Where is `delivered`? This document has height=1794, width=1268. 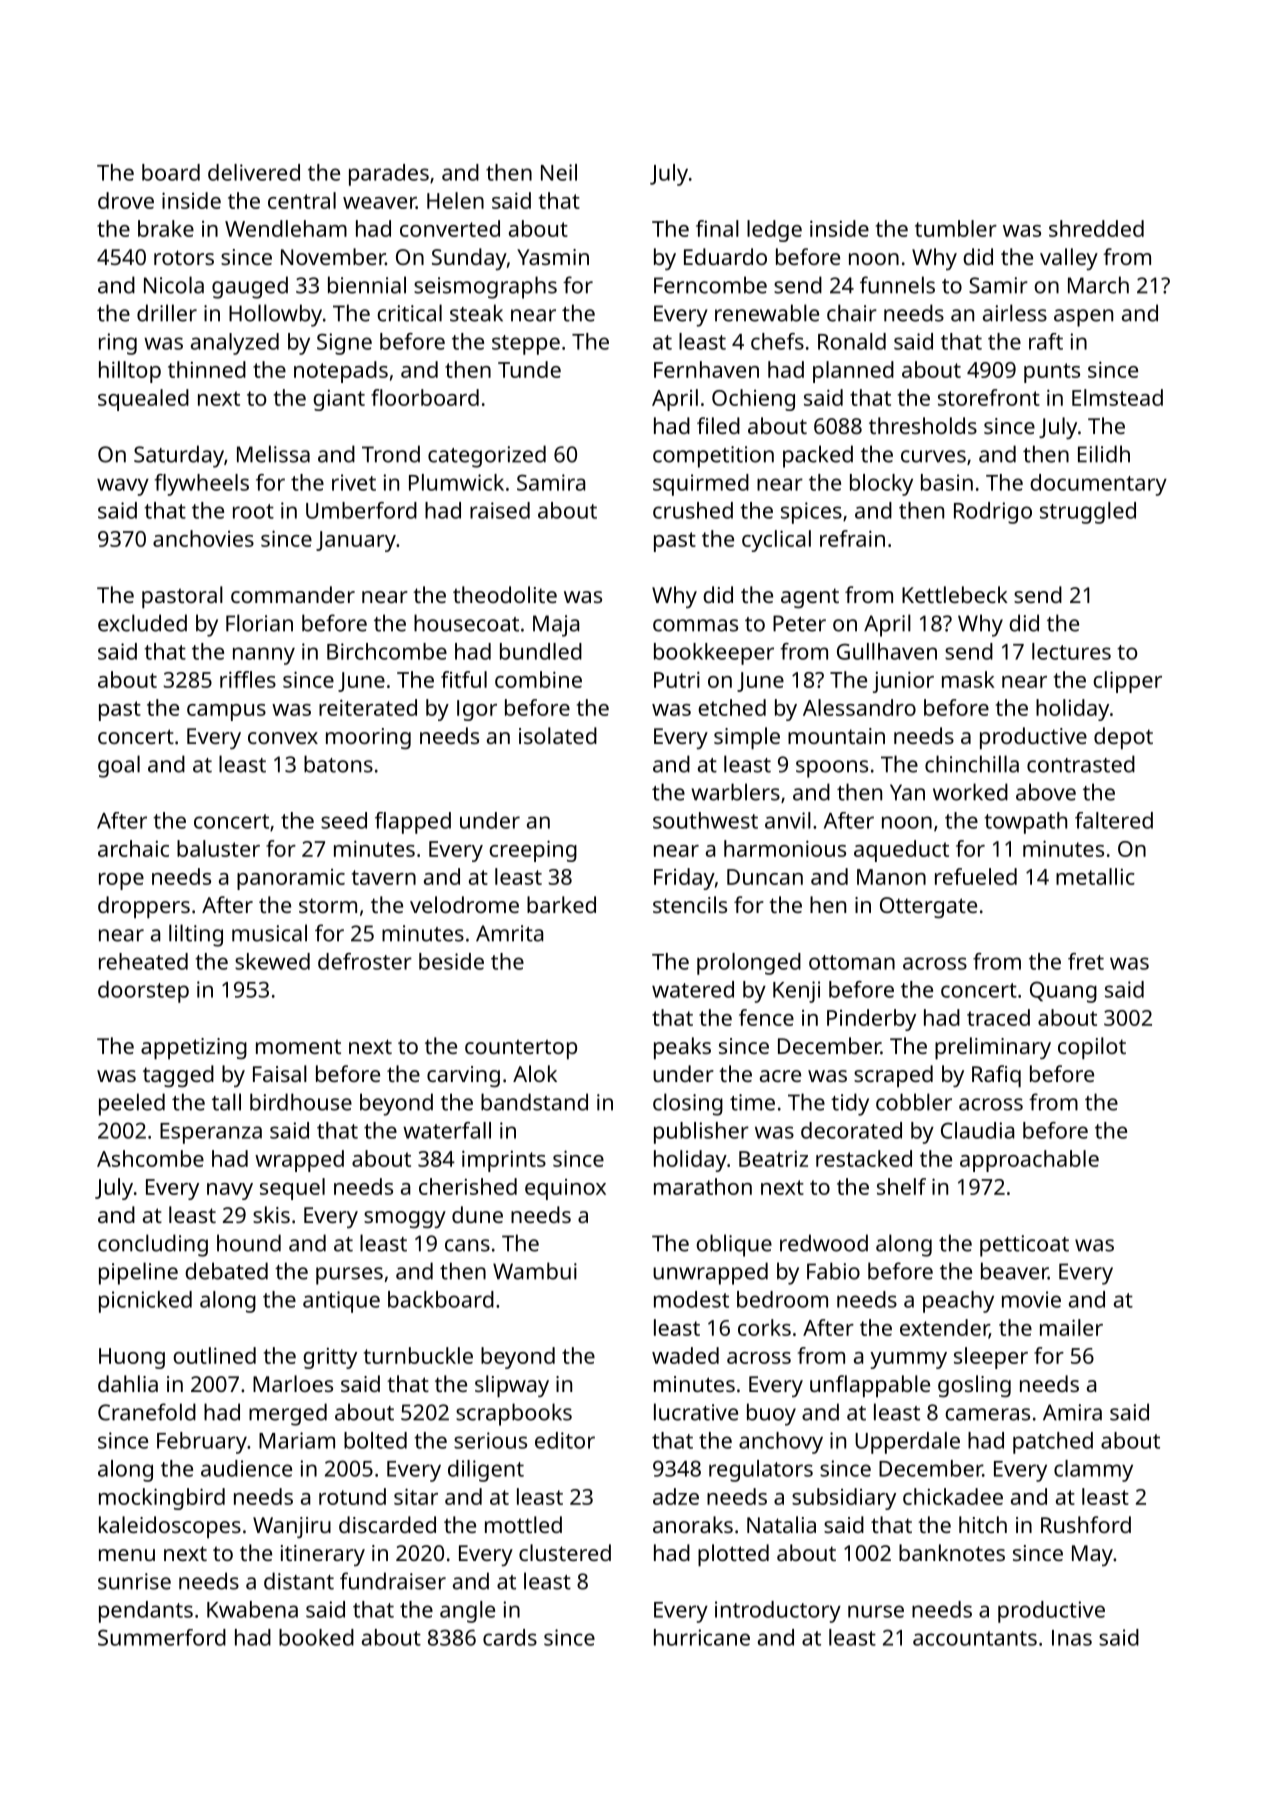 delivered is located at coordinates (254, 172).
